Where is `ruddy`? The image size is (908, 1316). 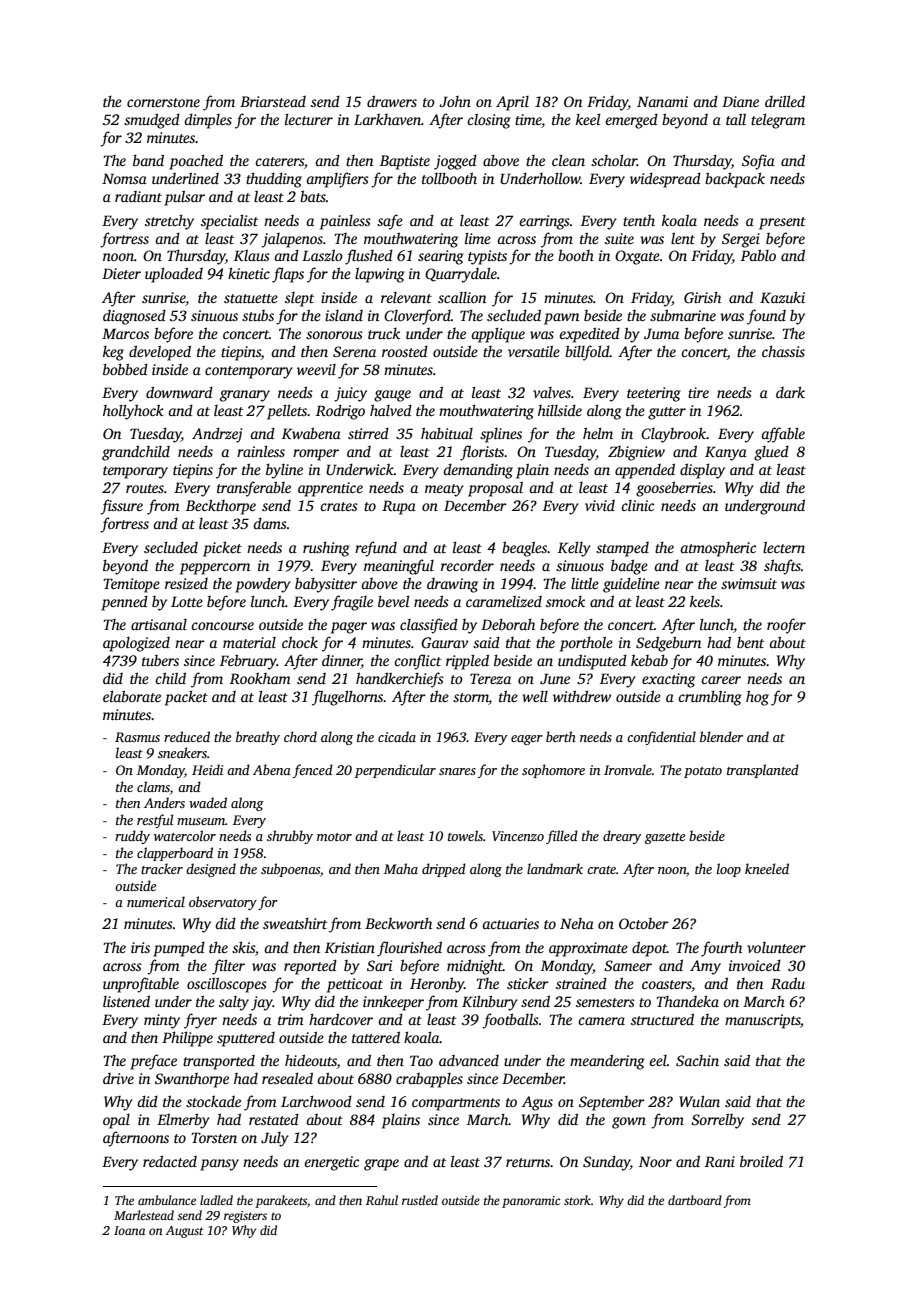
ruddy is located at coordinates (132, 837).
